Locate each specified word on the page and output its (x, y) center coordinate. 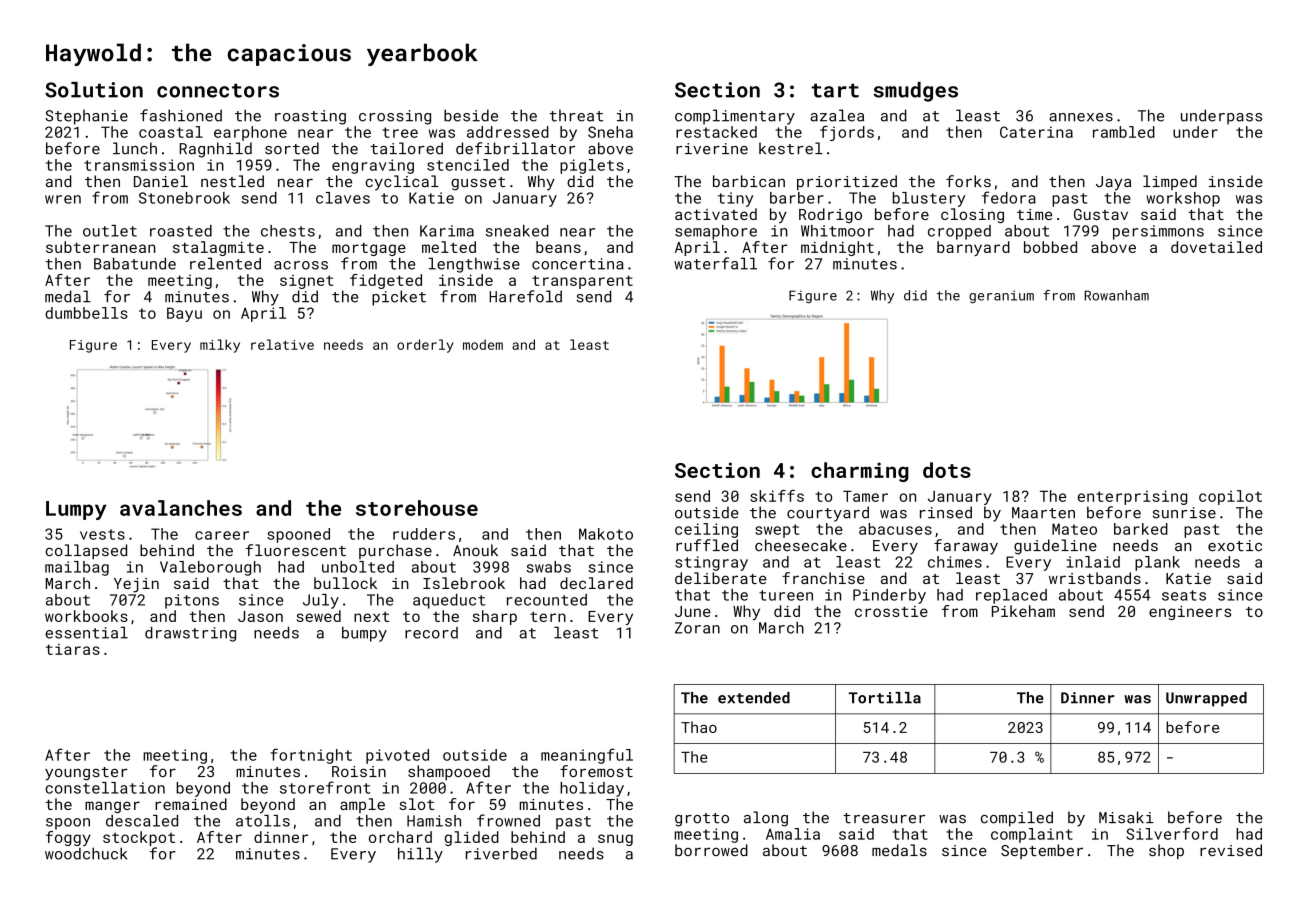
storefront (325, 787)
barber (797, 198)
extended (754, 698)
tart (835, 90)
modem (483, 344)
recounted (547, 600)
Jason (260, 616)
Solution (94, 90)
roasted (181, 231)
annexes (1081, 117)
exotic (1235, 546)
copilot (1230, 497)
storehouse (417, 508)
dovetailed (1216, 247)
